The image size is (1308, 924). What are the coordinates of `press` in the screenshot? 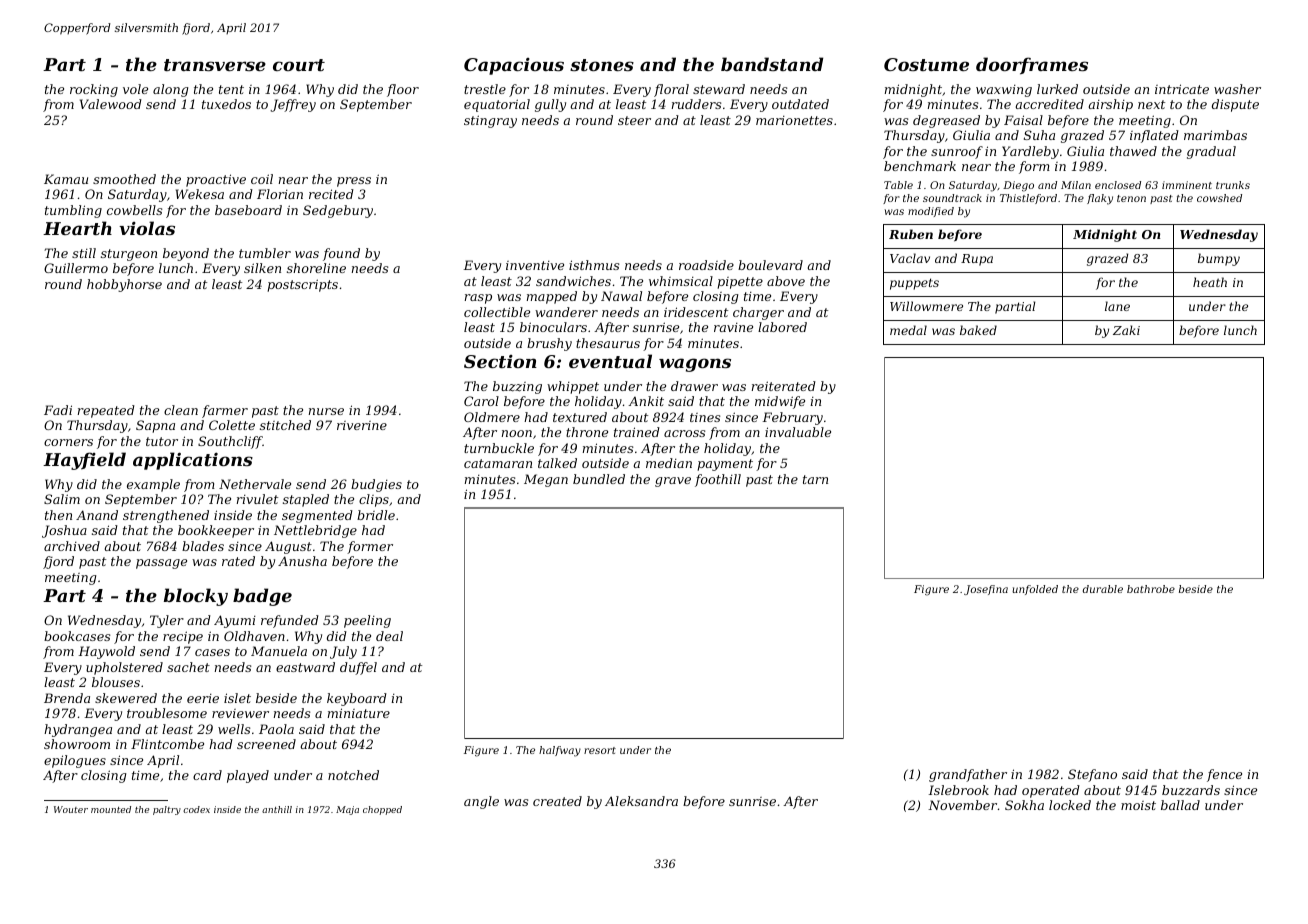 It's located at (354, 182).
